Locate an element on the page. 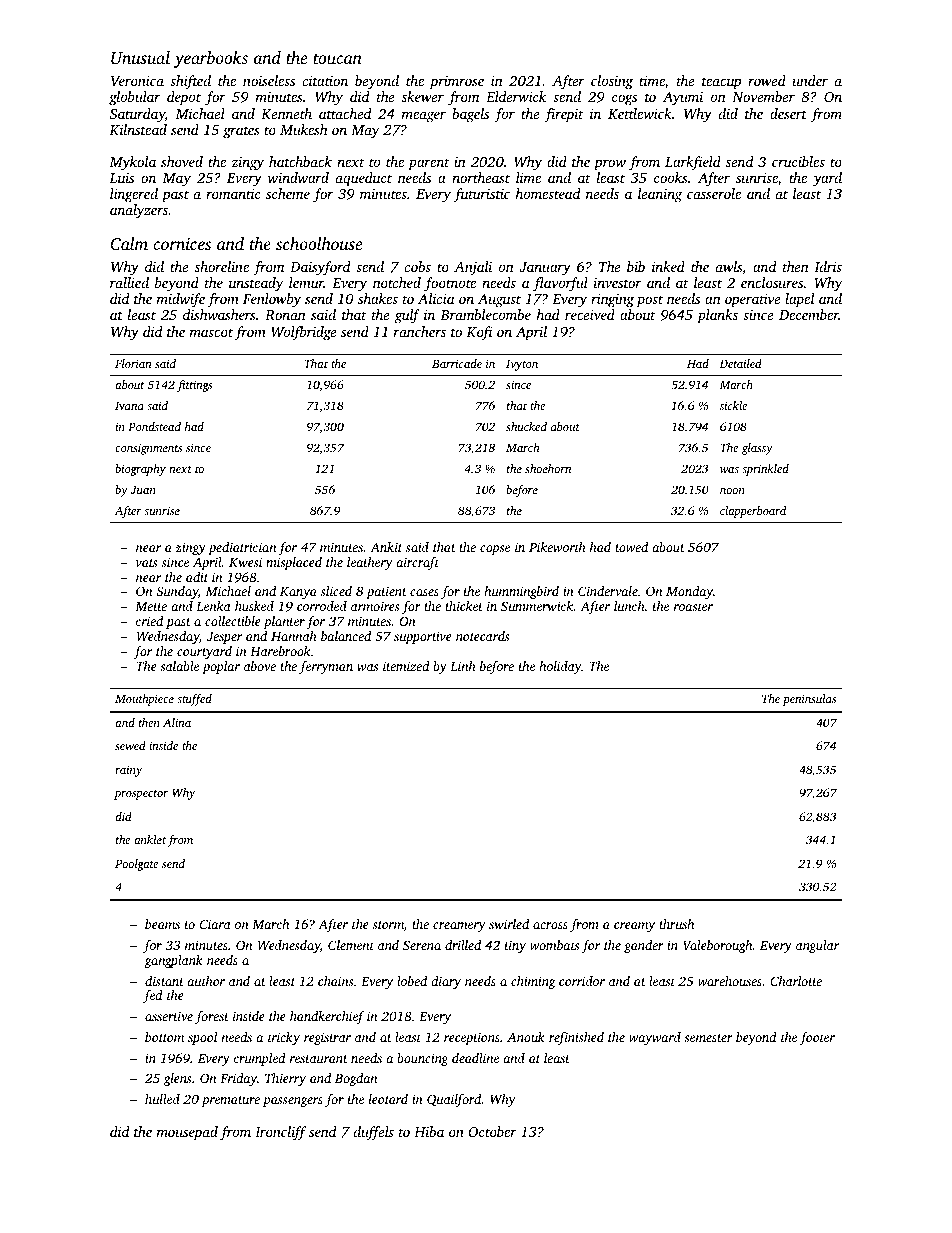  January is located at coordinates (545, 269).
